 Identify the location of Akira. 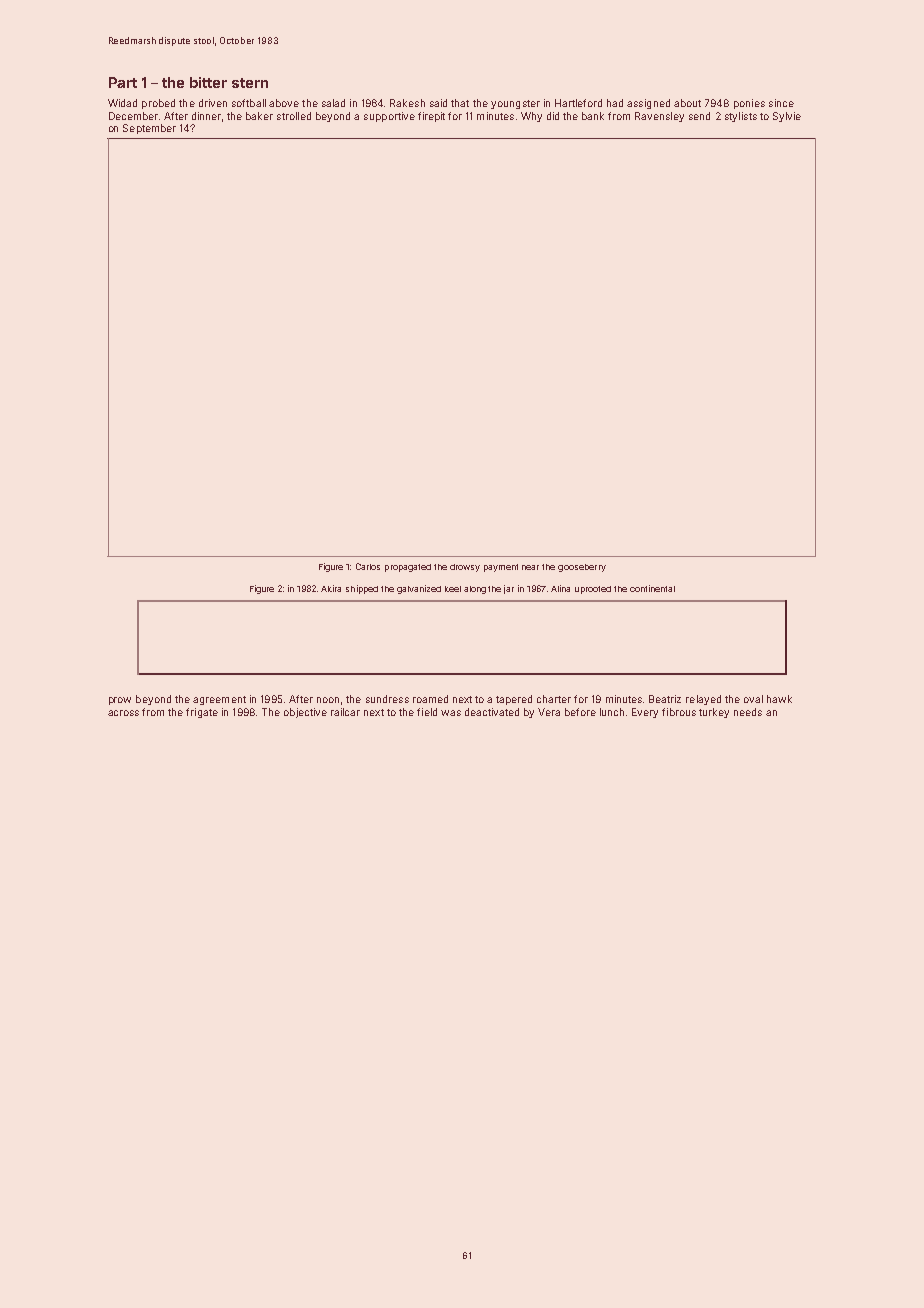
(331, 588).
